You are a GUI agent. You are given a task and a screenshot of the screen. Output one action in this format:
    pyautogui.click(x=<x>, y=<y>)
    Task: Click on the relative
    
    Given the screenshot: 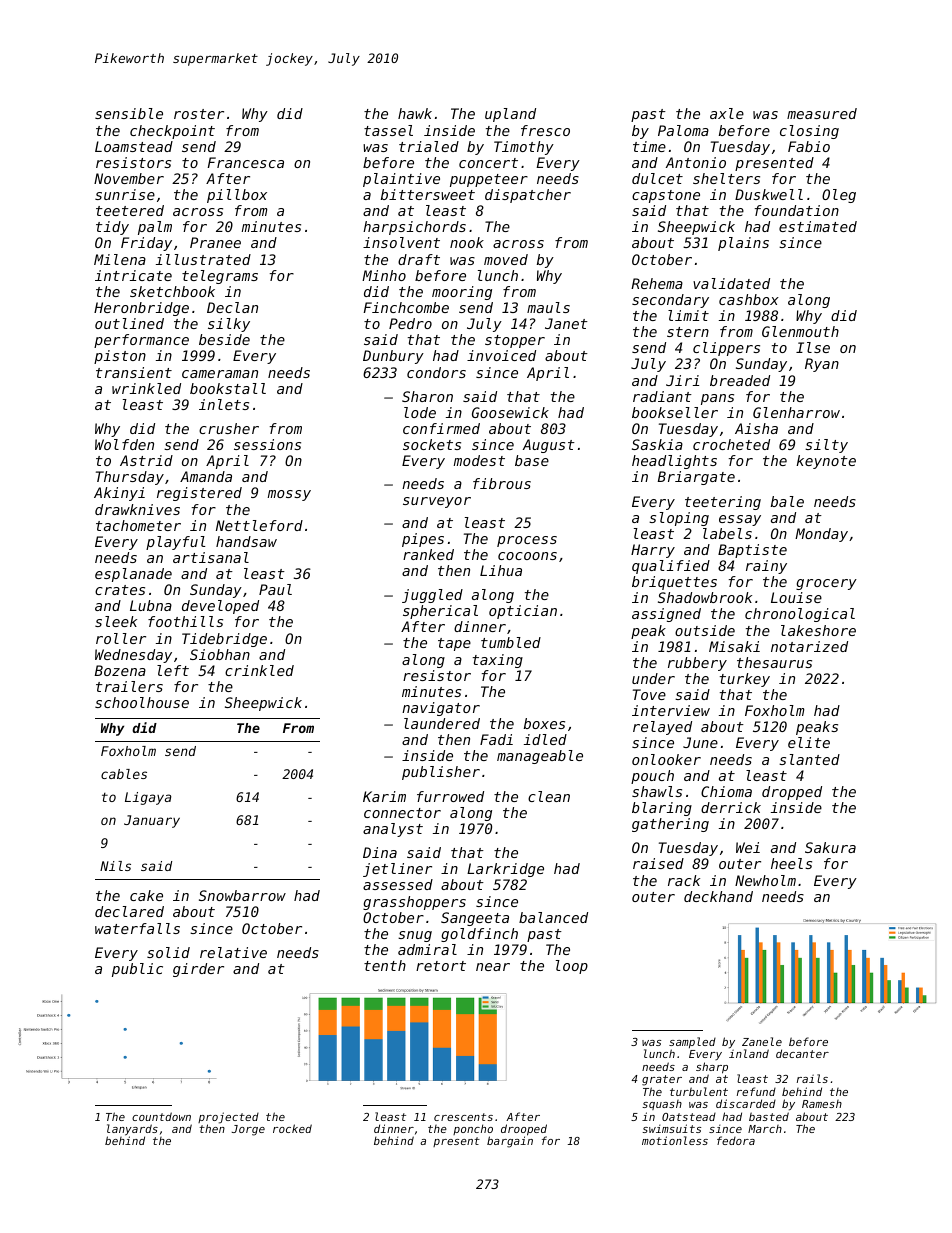 What is the action you would take?
    pyautogui.click(x=233, y=952)
